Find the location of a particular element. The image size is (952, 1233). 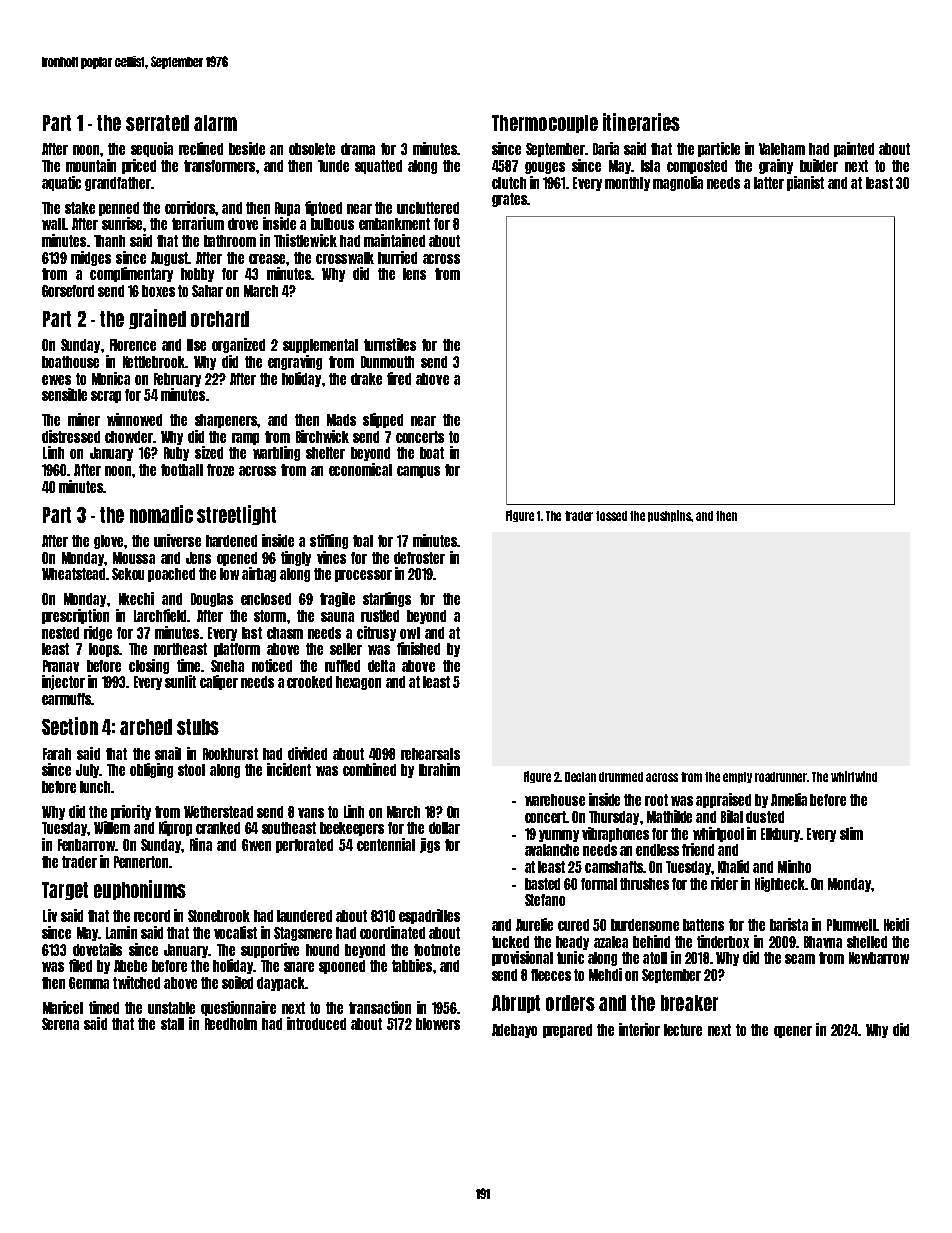

seam is located at coordinates (800, 959).
